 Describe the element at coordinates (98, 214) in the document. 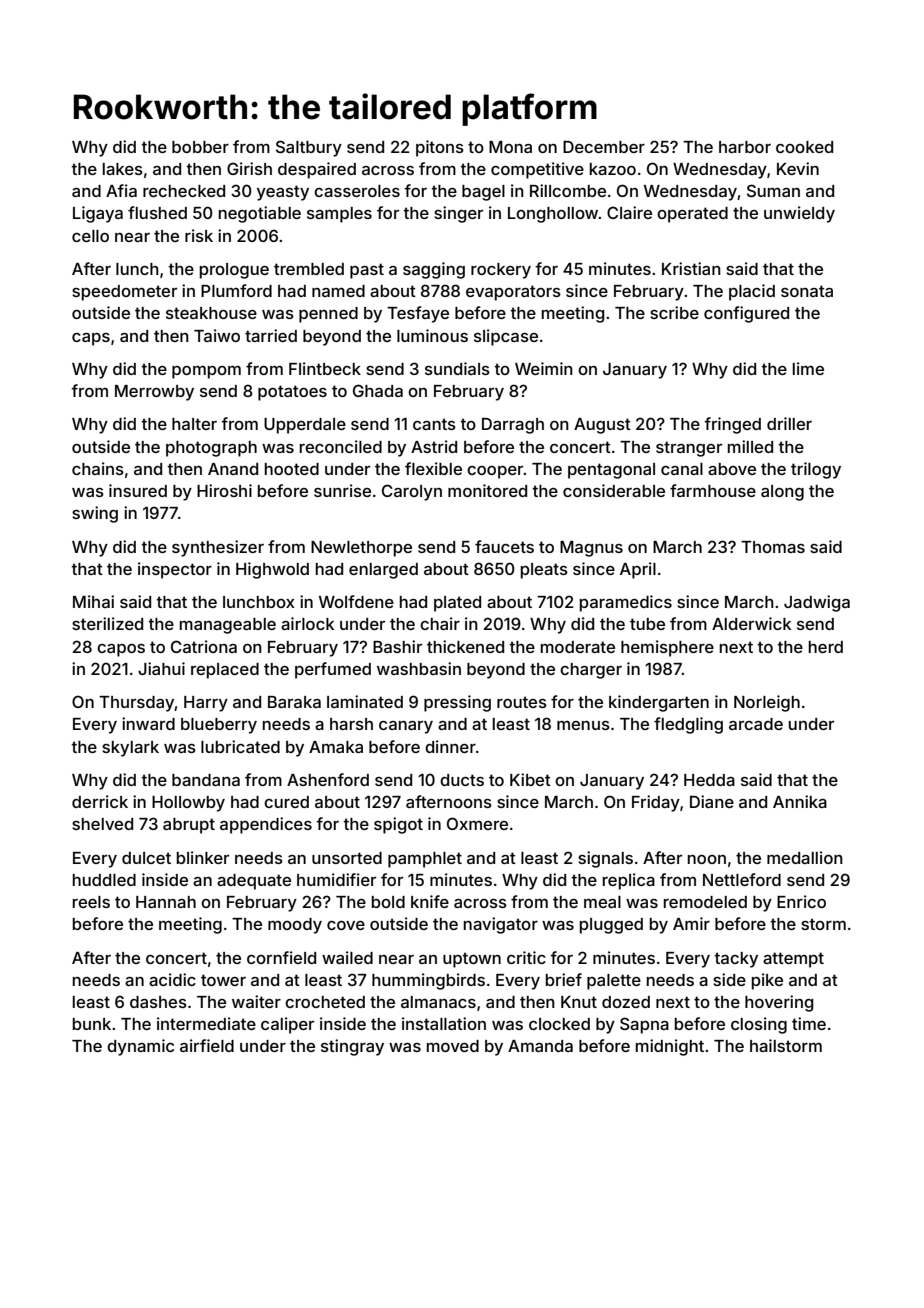

I see `Ligaya` at that location.
